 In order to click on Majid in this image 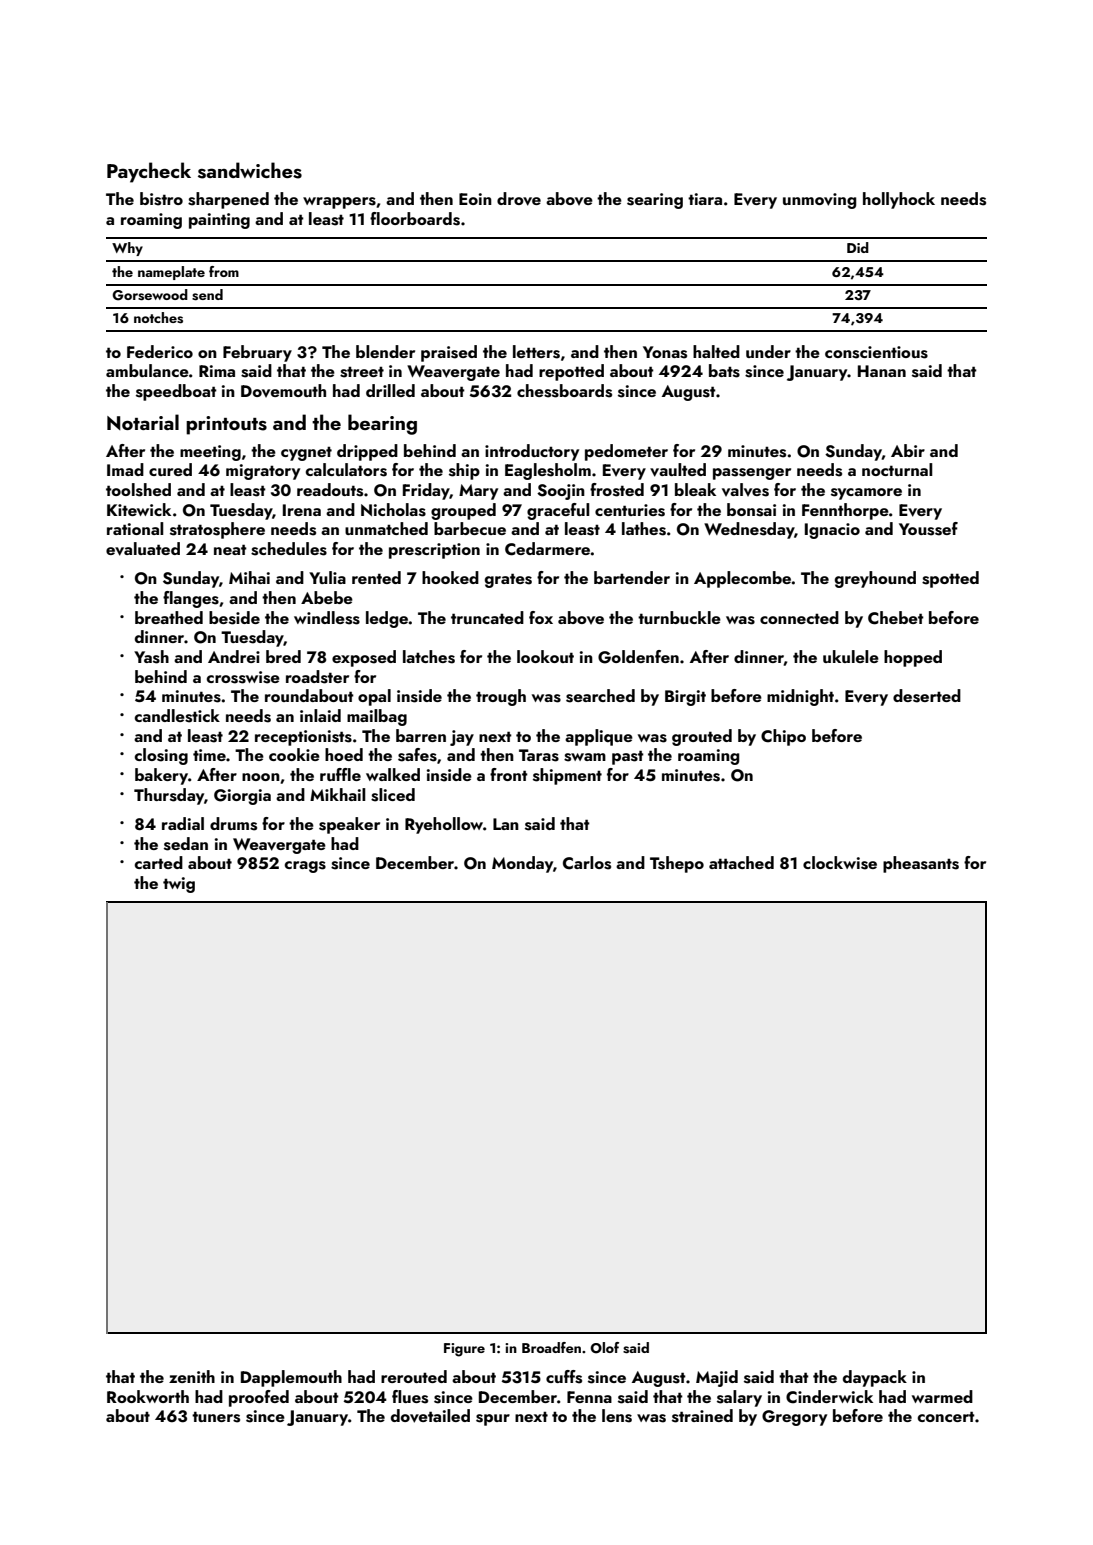, I will do `click(717, 1378)`.
